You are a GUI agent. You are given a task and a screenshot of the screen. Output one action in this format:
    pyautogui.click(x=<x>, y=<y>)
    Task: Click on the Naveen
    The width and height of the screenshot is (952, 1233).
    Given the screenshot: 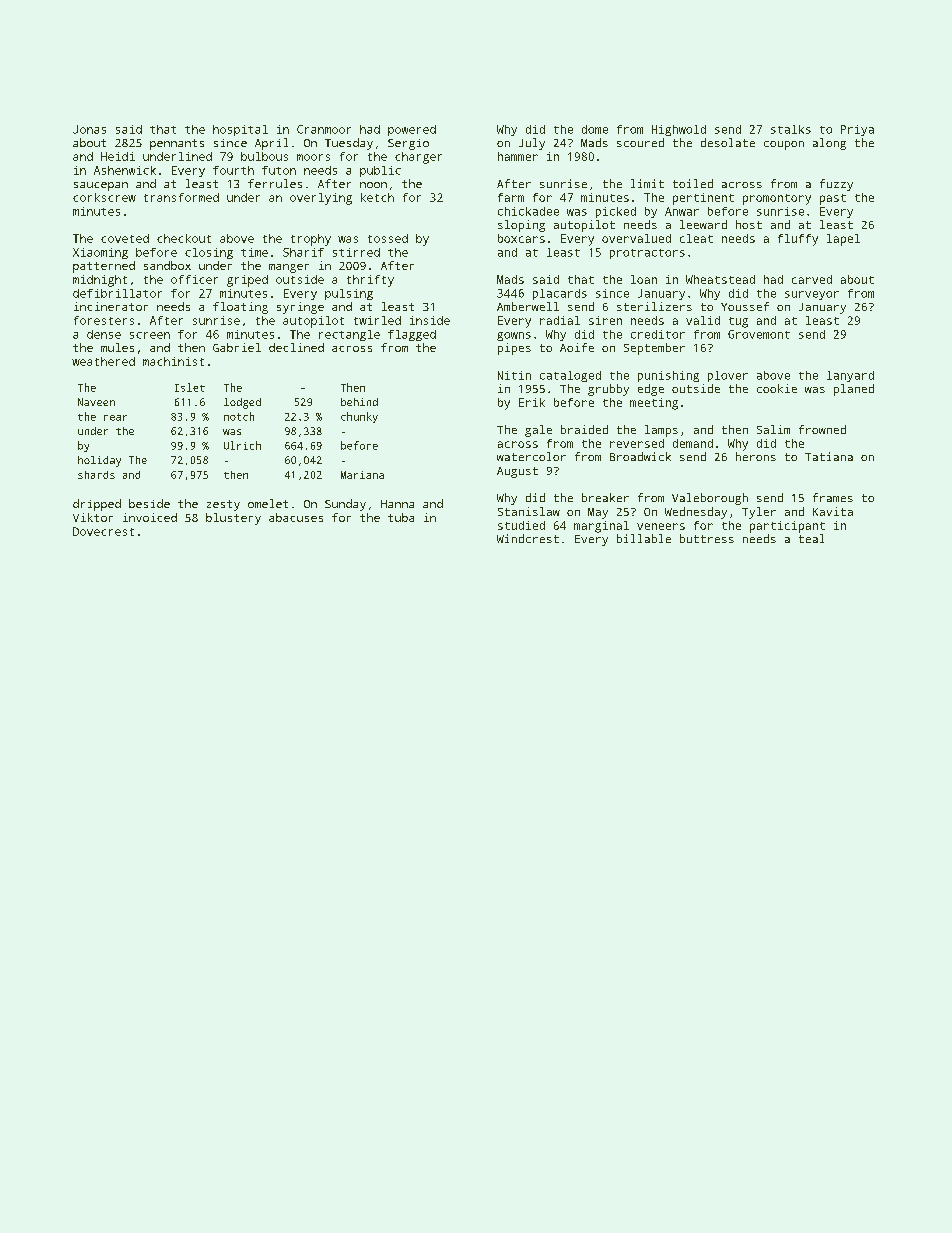 What is the action you would take?
    pyautogui.click(x=96, y=402)
